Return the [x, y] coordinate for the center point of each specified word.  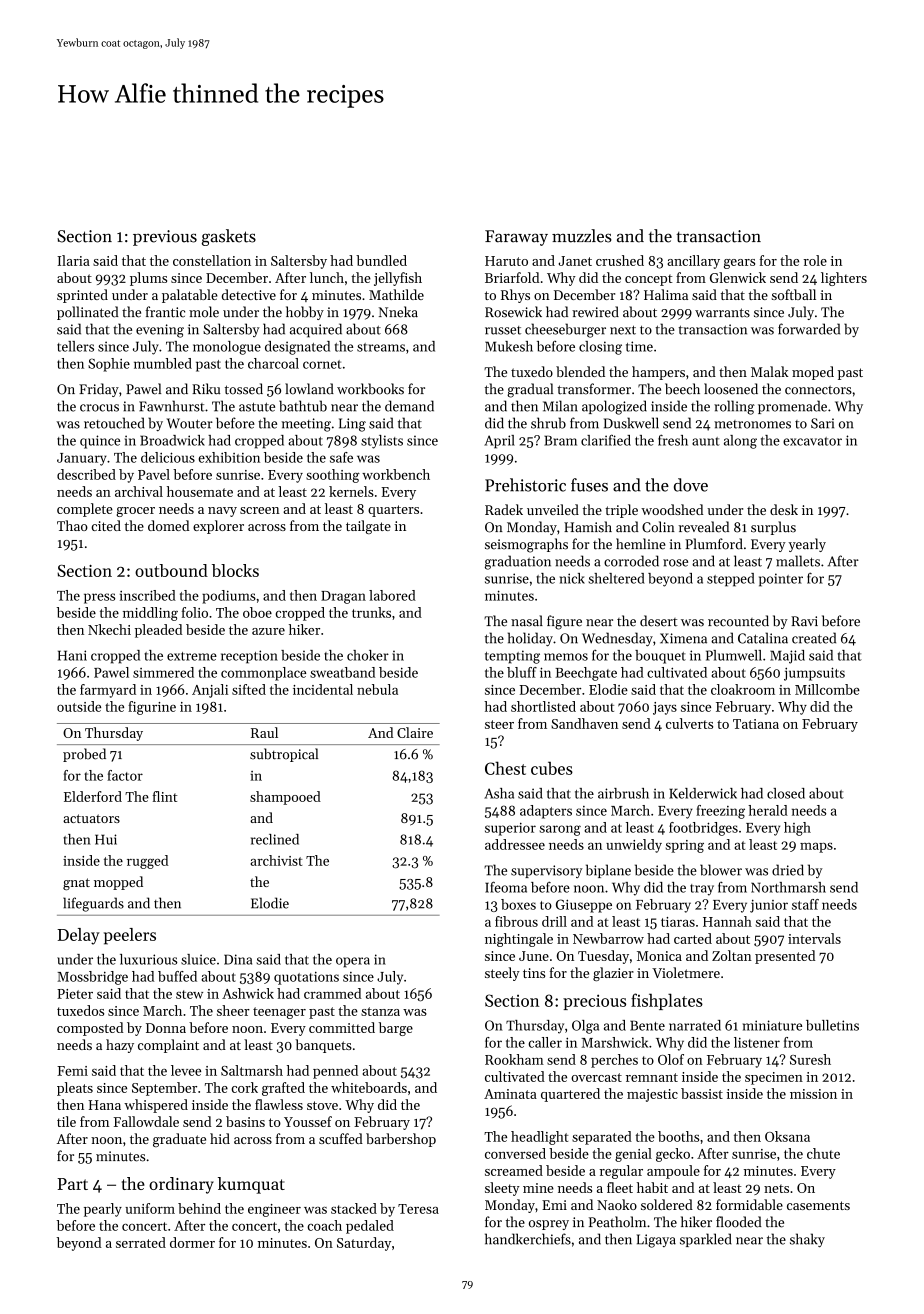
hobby [305, 313]
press [99, 598]
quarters [393, 511]
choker [368, 655]
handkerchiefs [528, 1239]
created [814, 638]
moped [813, 373]
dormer [192, 1242]
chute [823, 1153]
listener [757, 1042]
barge [396, 1029]
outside [79, 706]
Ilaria [73, 260]
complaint [168, 1046]
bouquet [660, 657]
